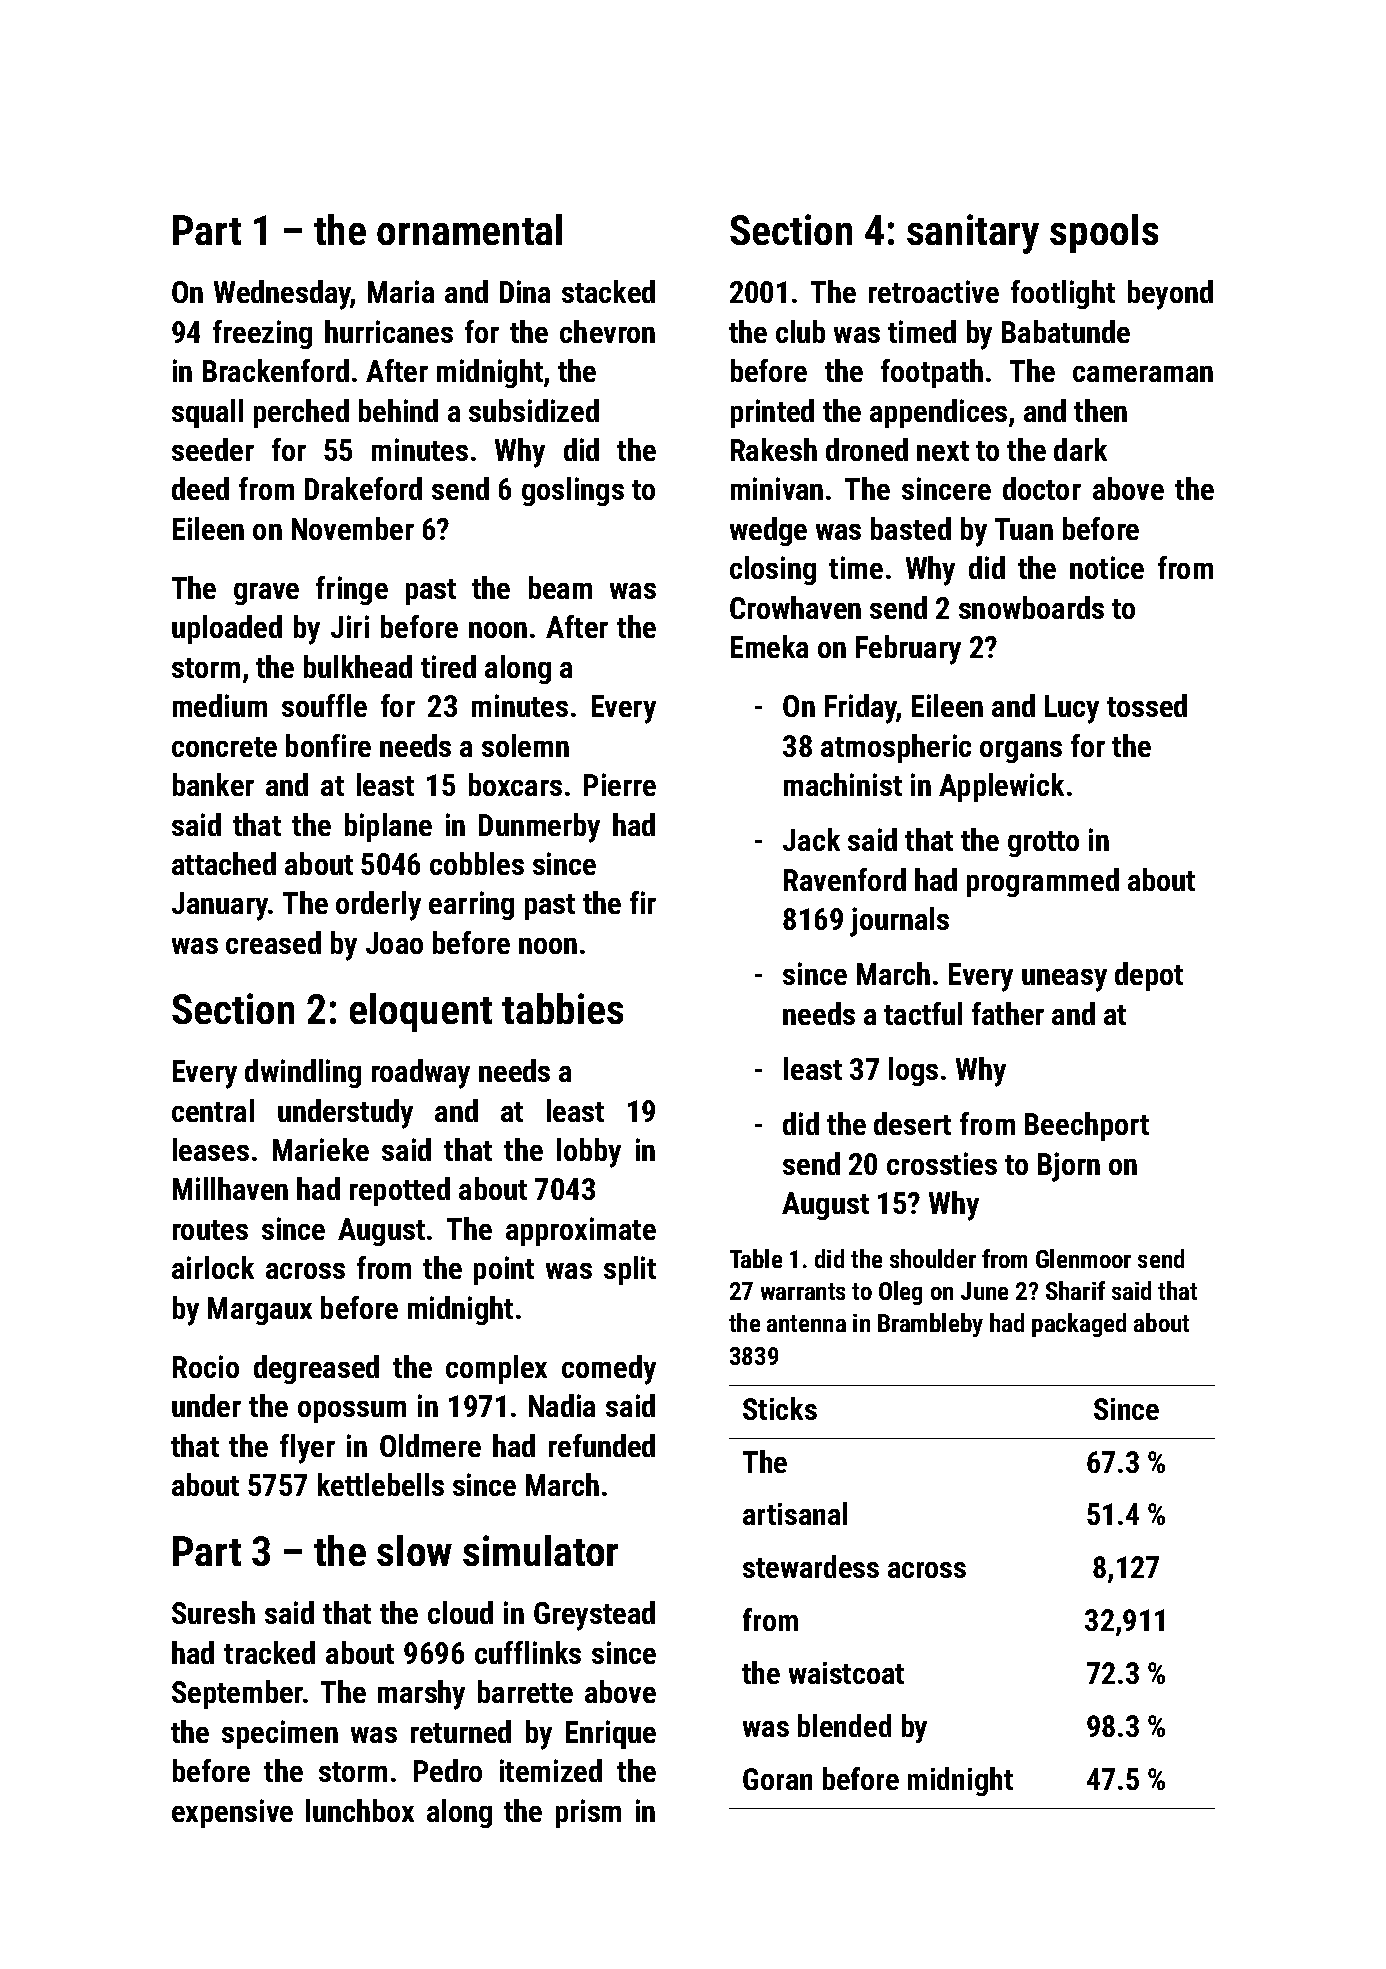 The height and width of the image is (1969, 1386). Describe the element at coordinates (460, 1612) in the image. I see `cloud` at that location.
